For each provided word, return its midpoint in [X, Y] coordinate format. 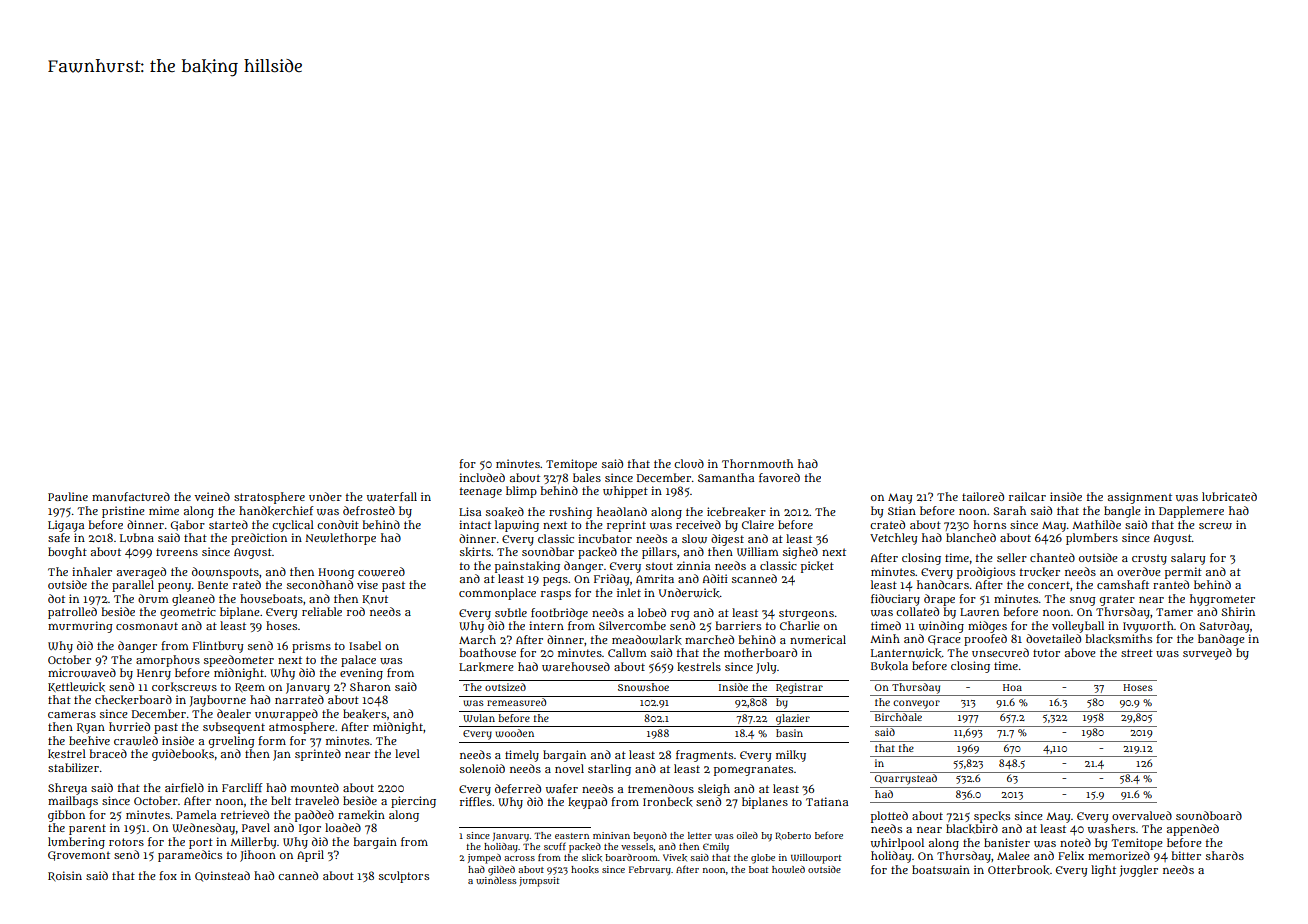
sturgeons [806, 614]
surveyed [1207, 654]
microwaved [82, 673]
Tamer [1174, 612]
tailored [983, 496]
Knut [375, 599]
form [272, 740]
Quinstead [222, 876]
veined [212, 496]
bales [587, 477]
